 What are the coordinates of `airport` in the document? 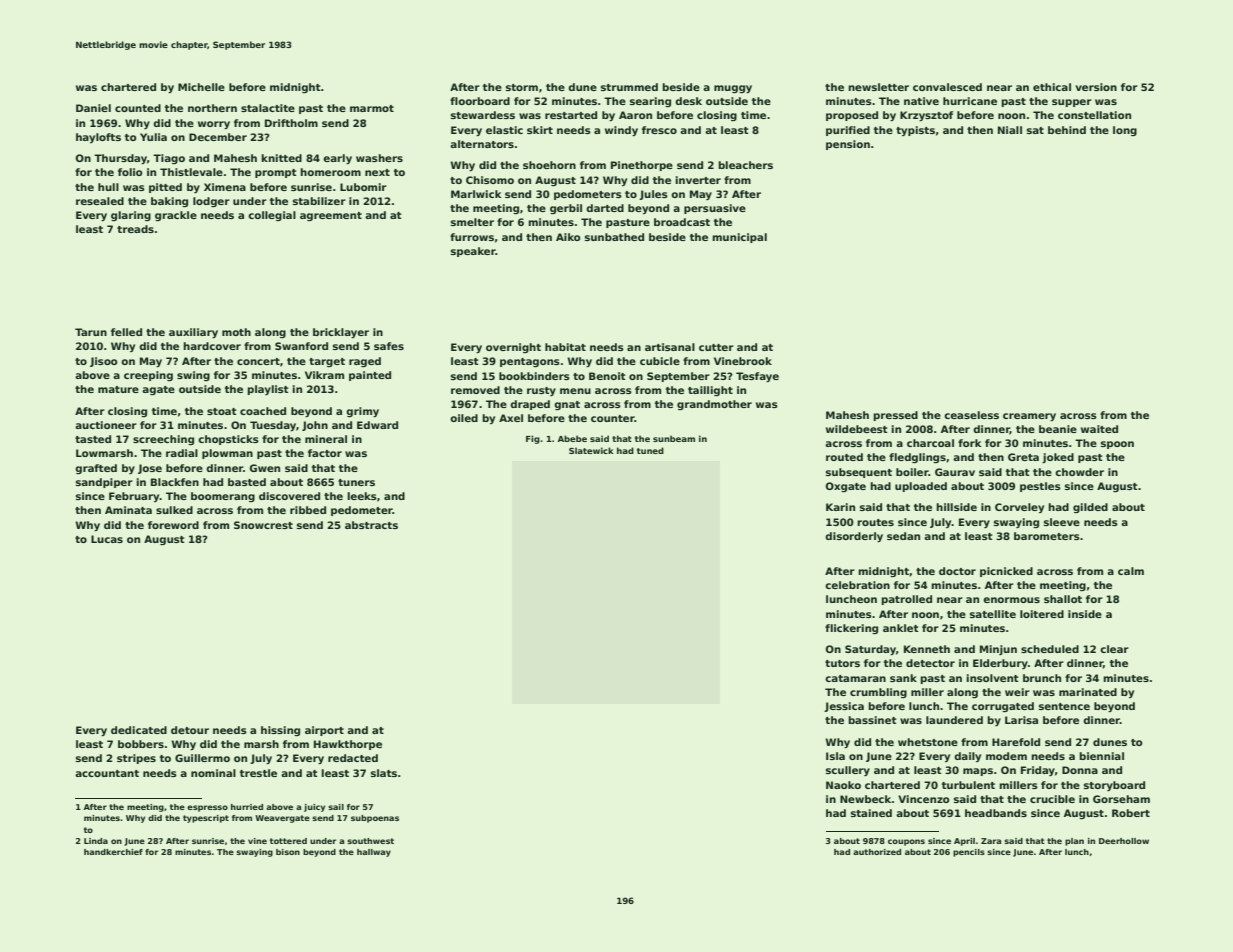 It's located at (324, 731).
